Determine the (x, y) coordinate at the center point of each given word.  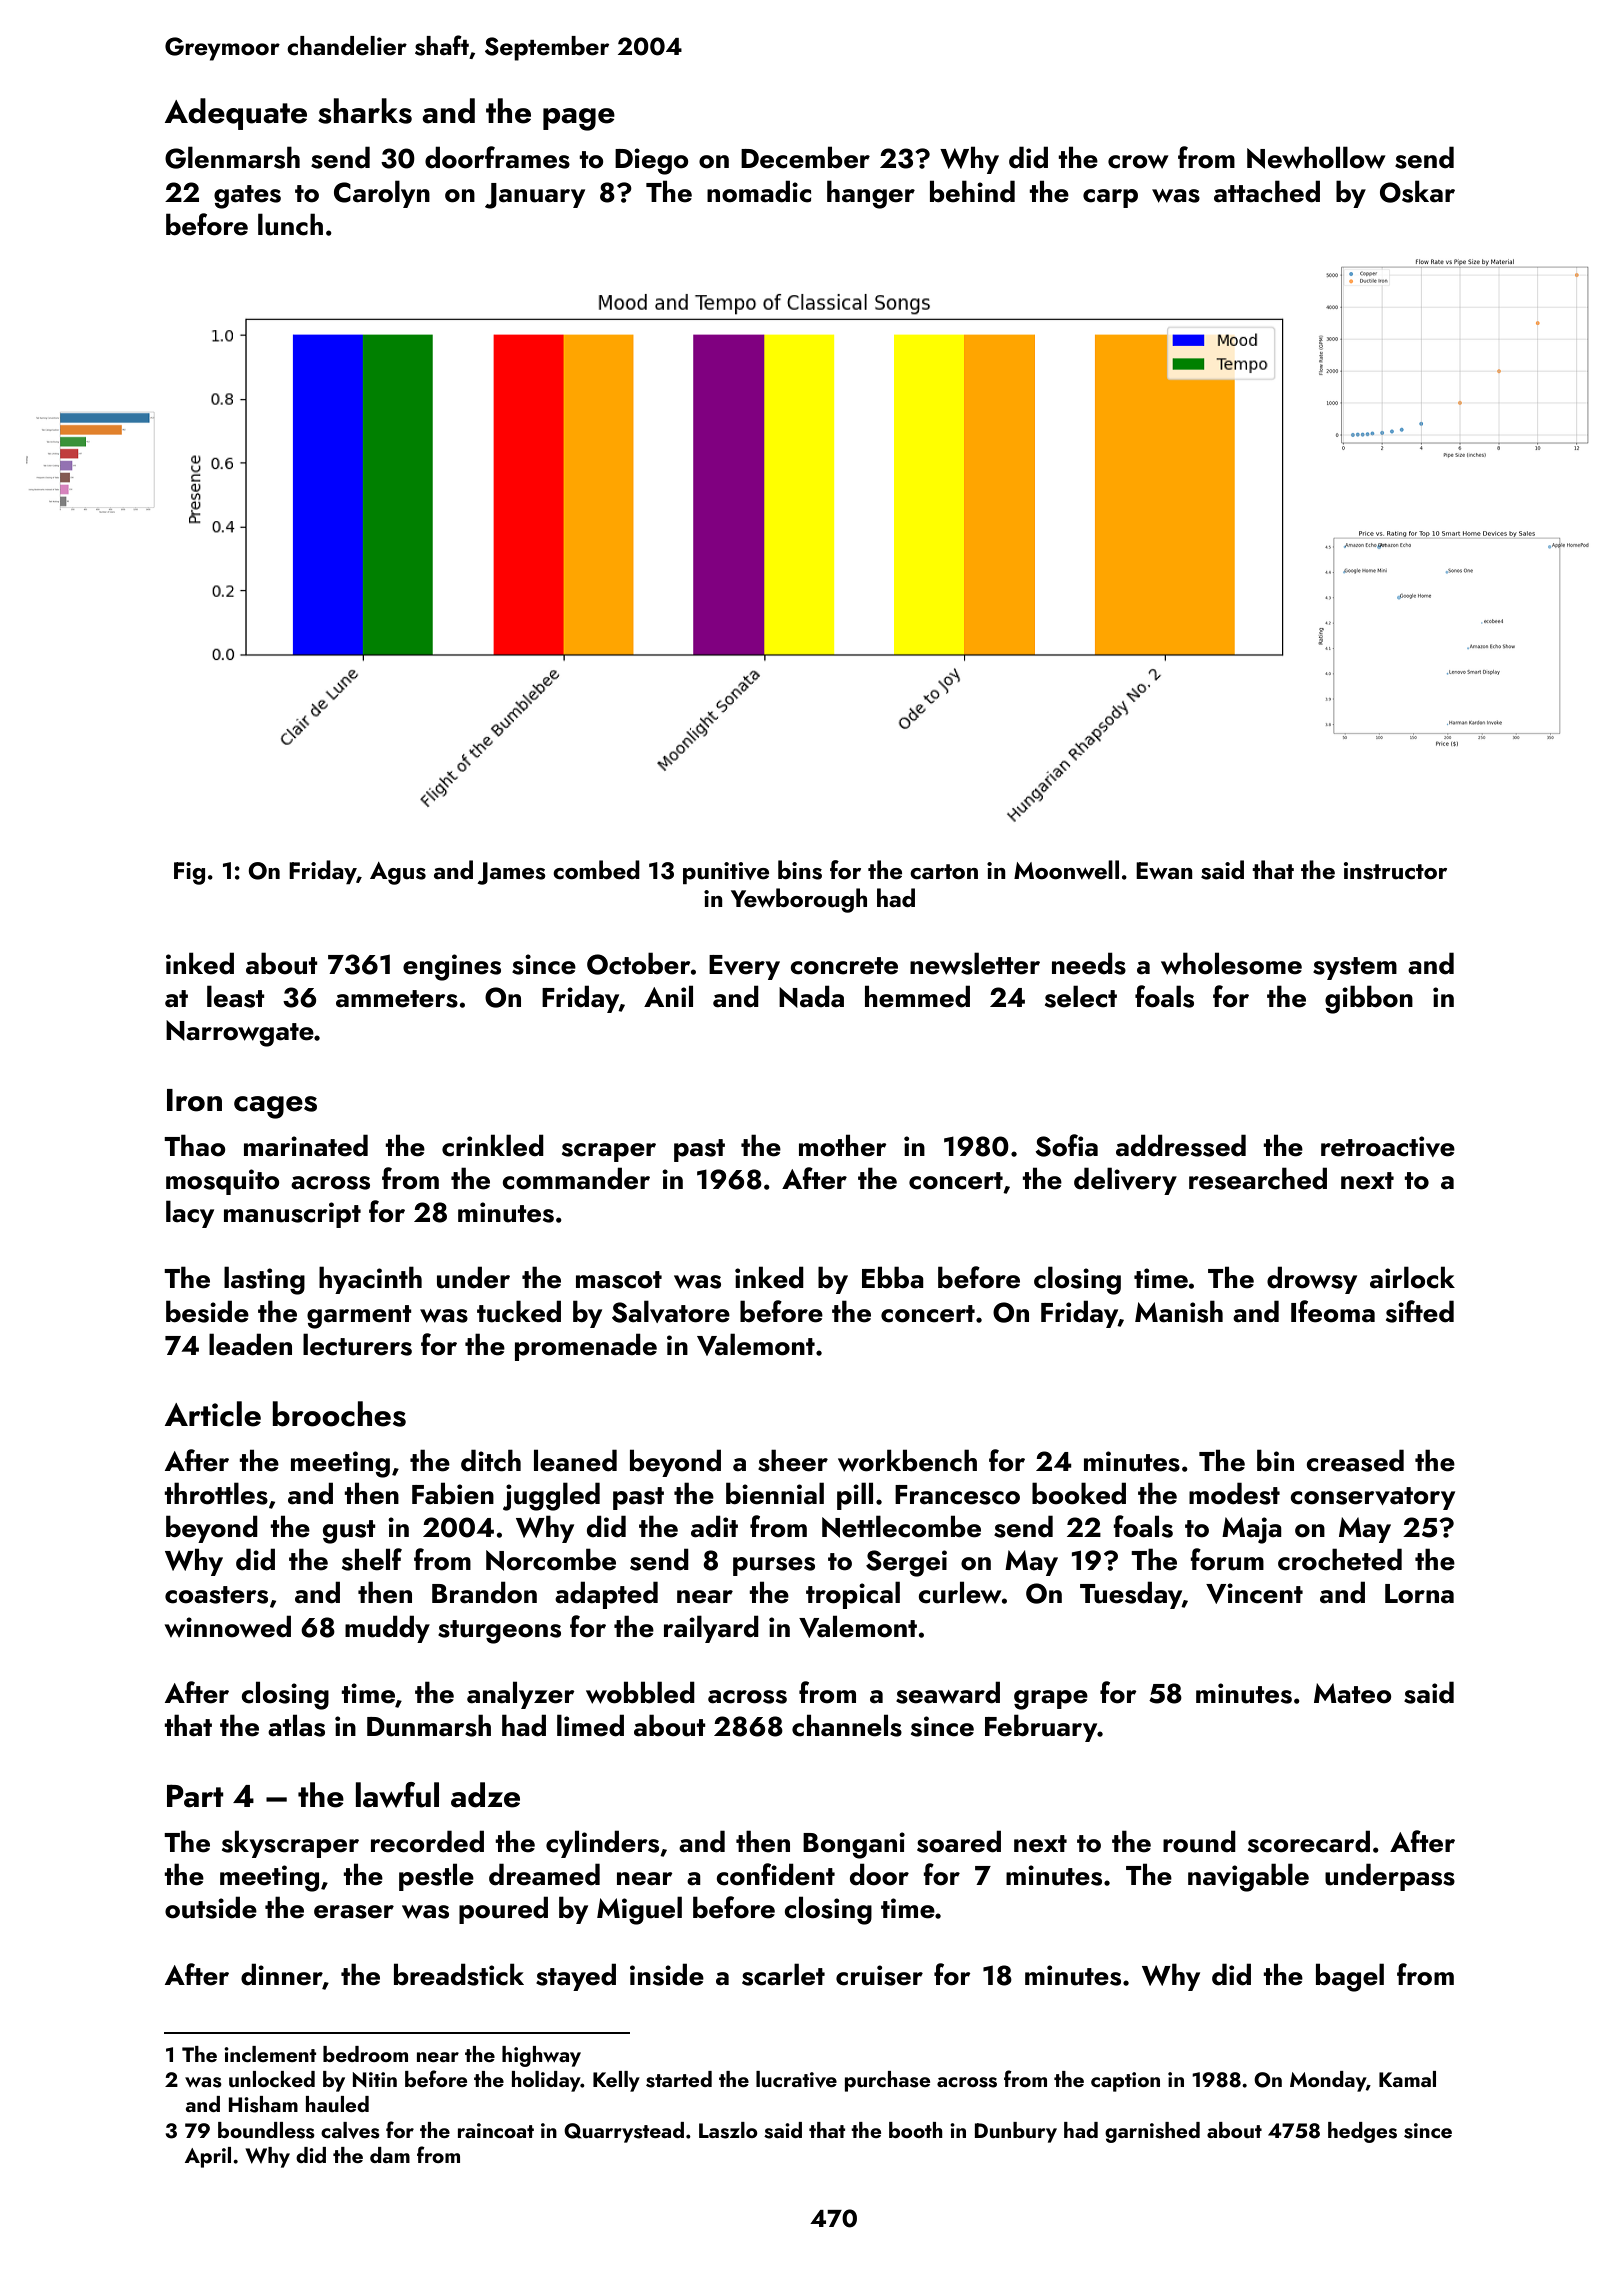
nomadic (759, 191)
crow (1138, 162)
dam (390, 2155)
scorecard (1309, 1841)
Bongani (854, 1845)
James (511, 873)
